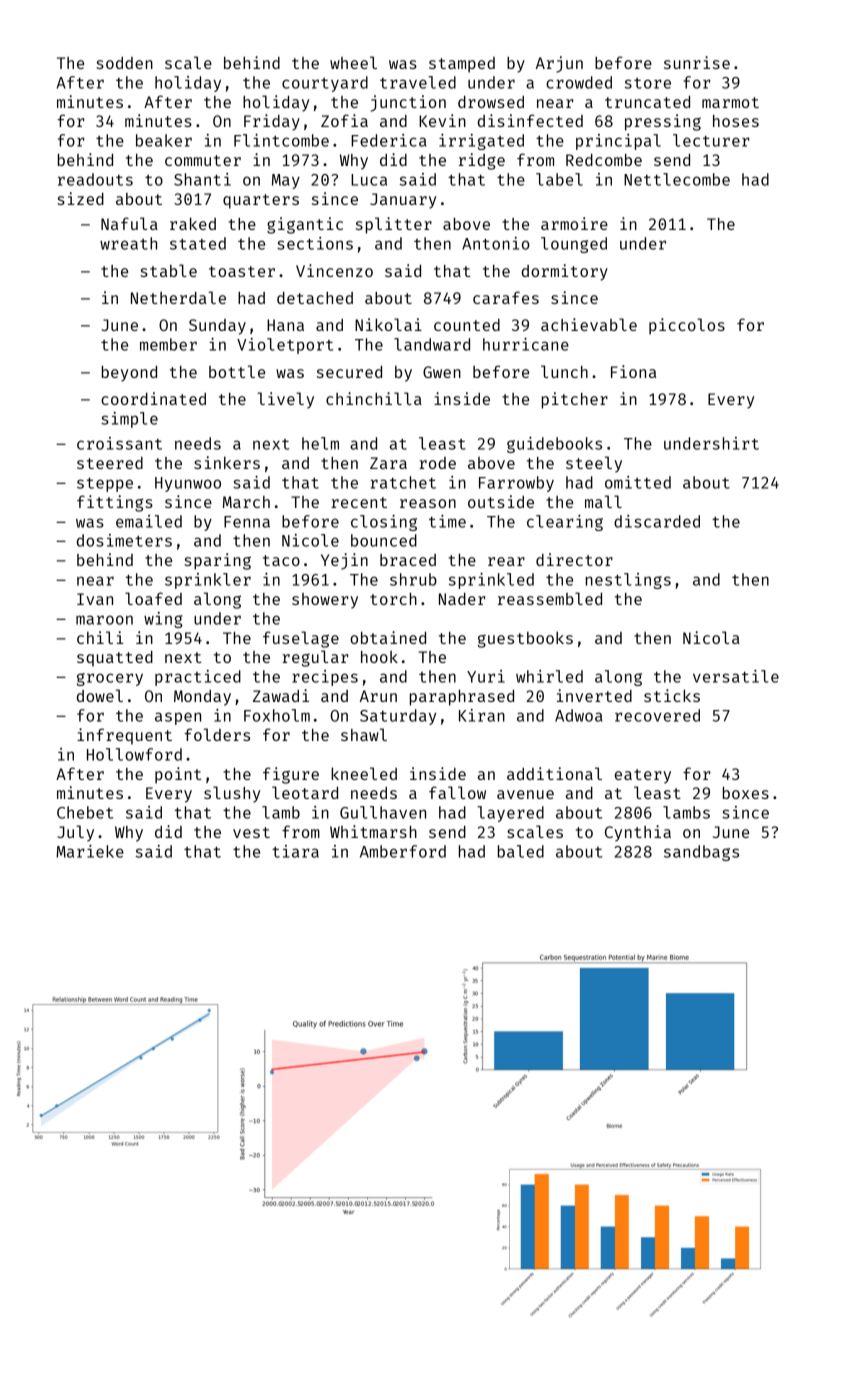 The image size is (849, 1400). What do you see at coordinates (418, 82) in the document?
I see `traveled` at bounding box center [418, 82].
